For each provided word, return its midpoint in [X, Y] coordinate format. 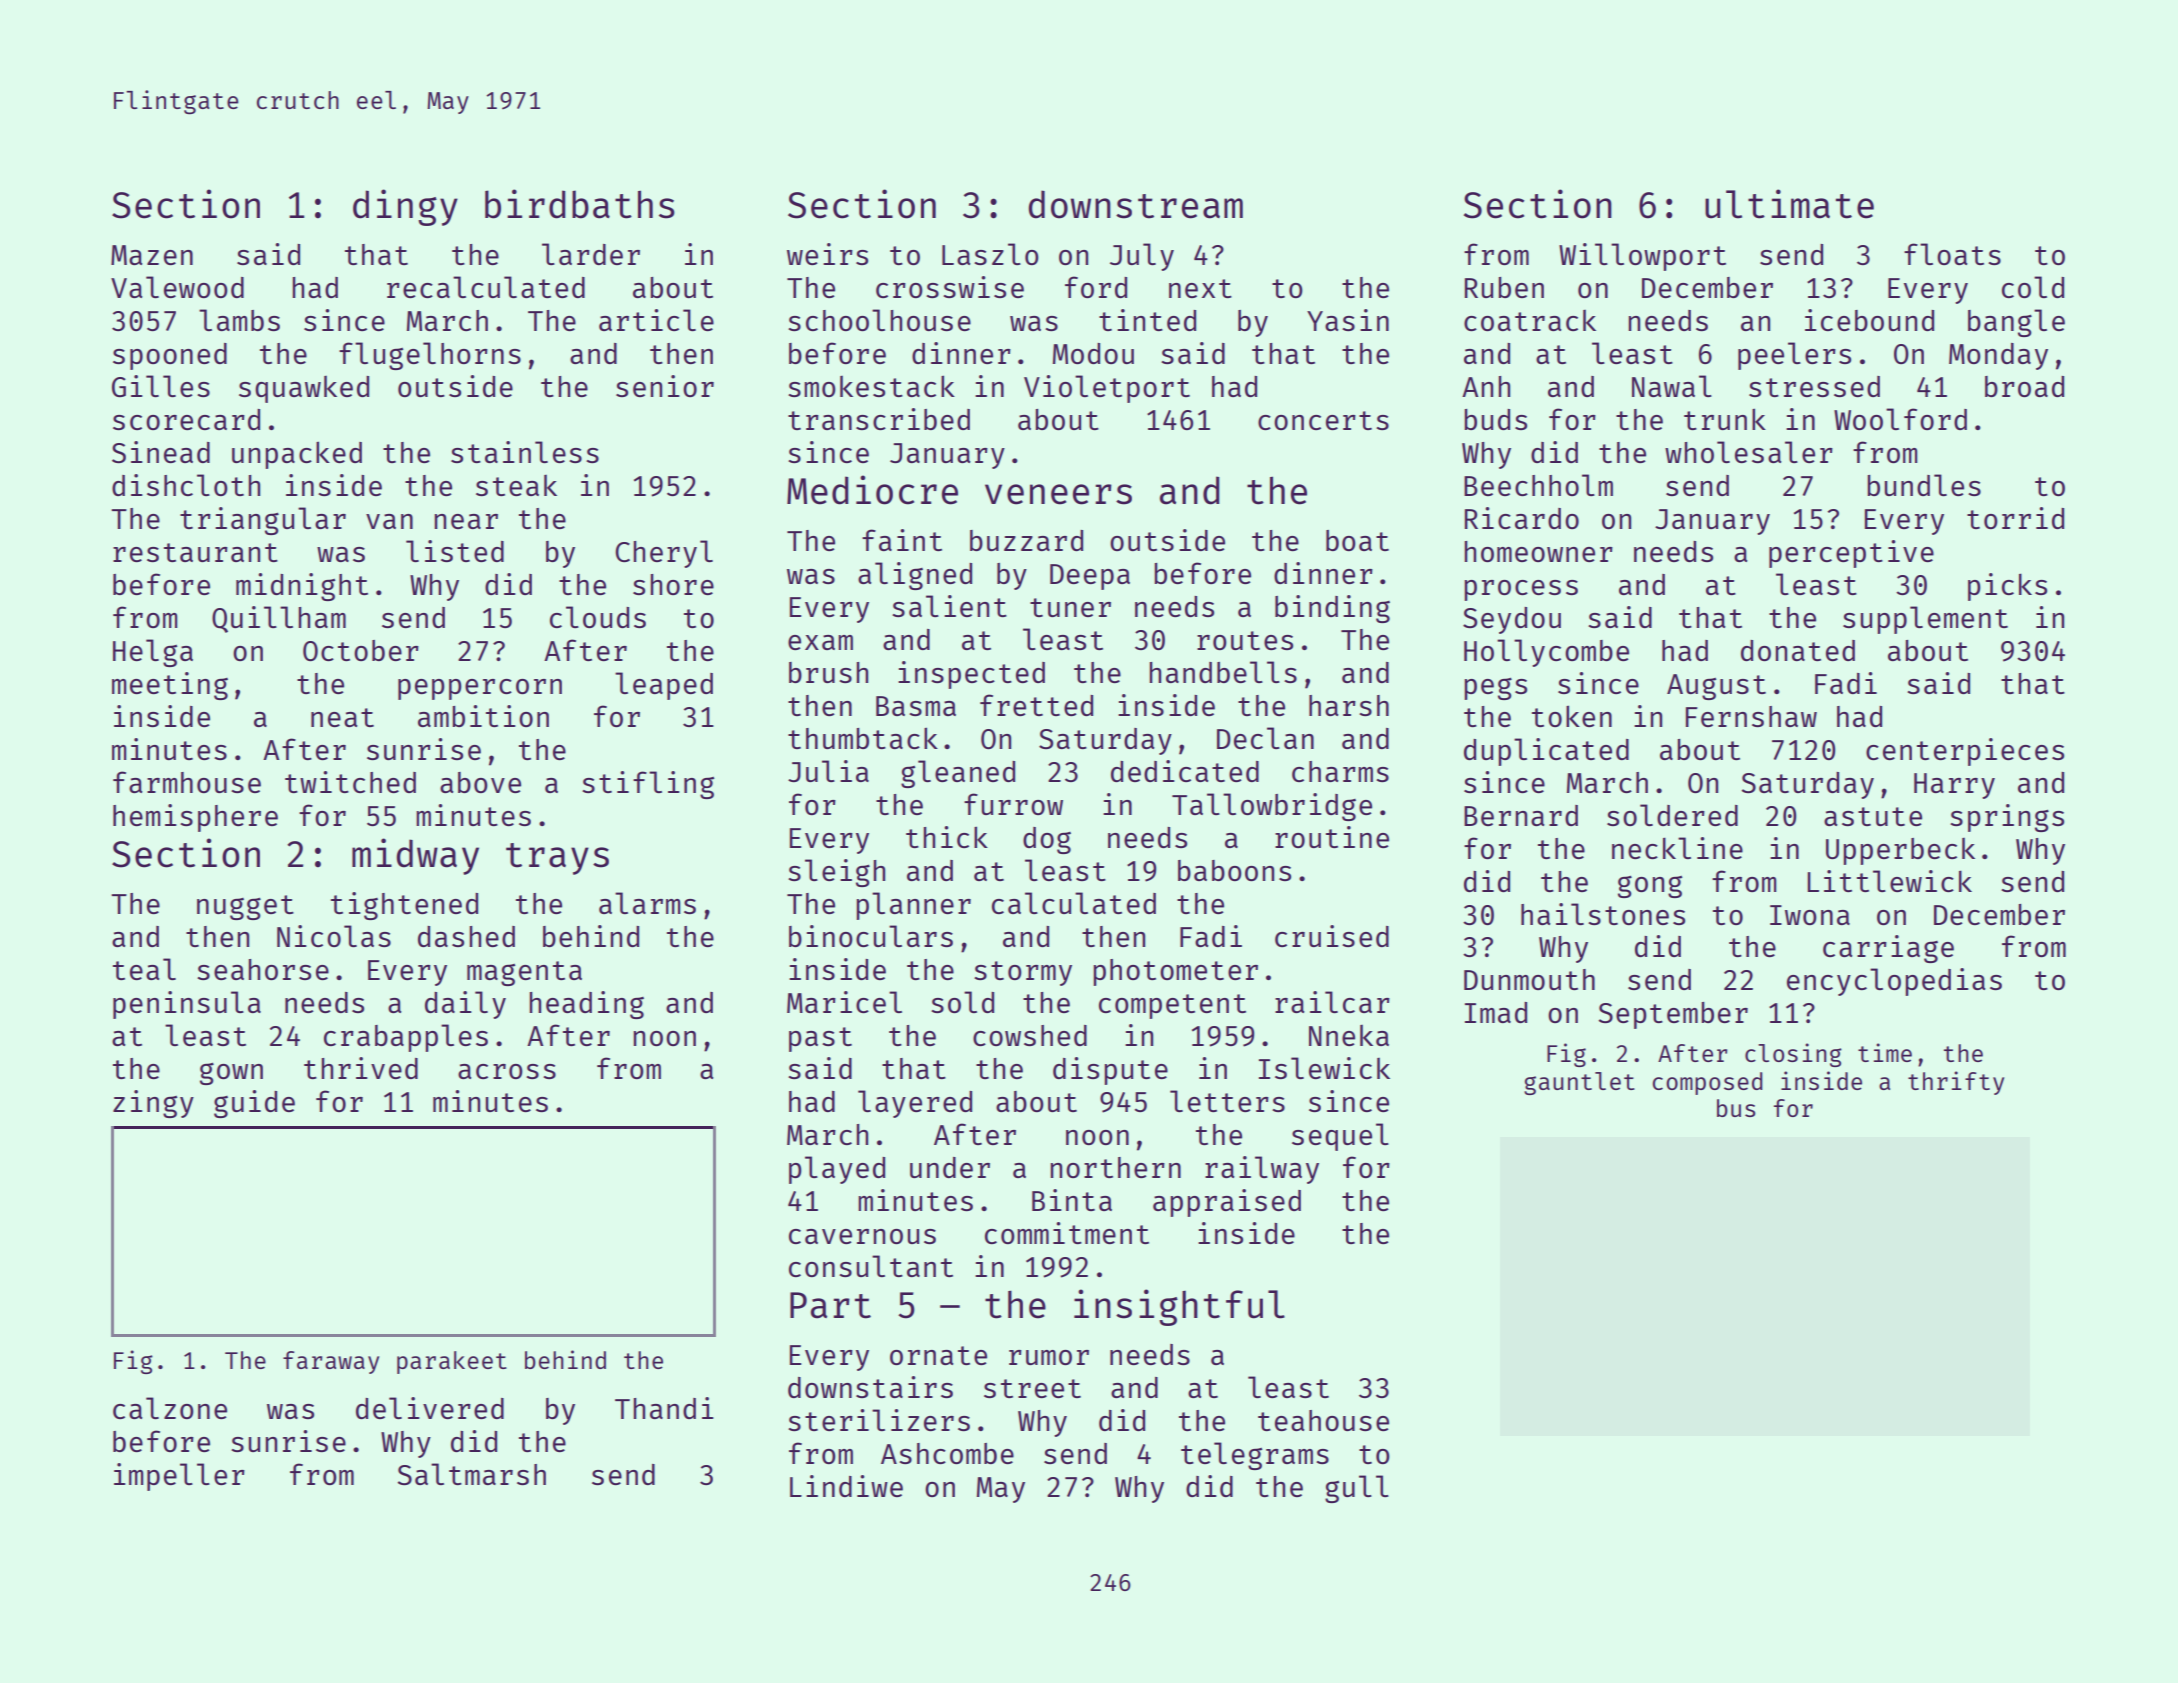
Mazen [152, 255]
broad [2024, 386]
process [1521, 590]
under [950, 1167]
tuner [1070, 607]
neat [342, 717]
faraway [331, 1362]
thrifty [1956, 1083]
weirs [827, 254]
